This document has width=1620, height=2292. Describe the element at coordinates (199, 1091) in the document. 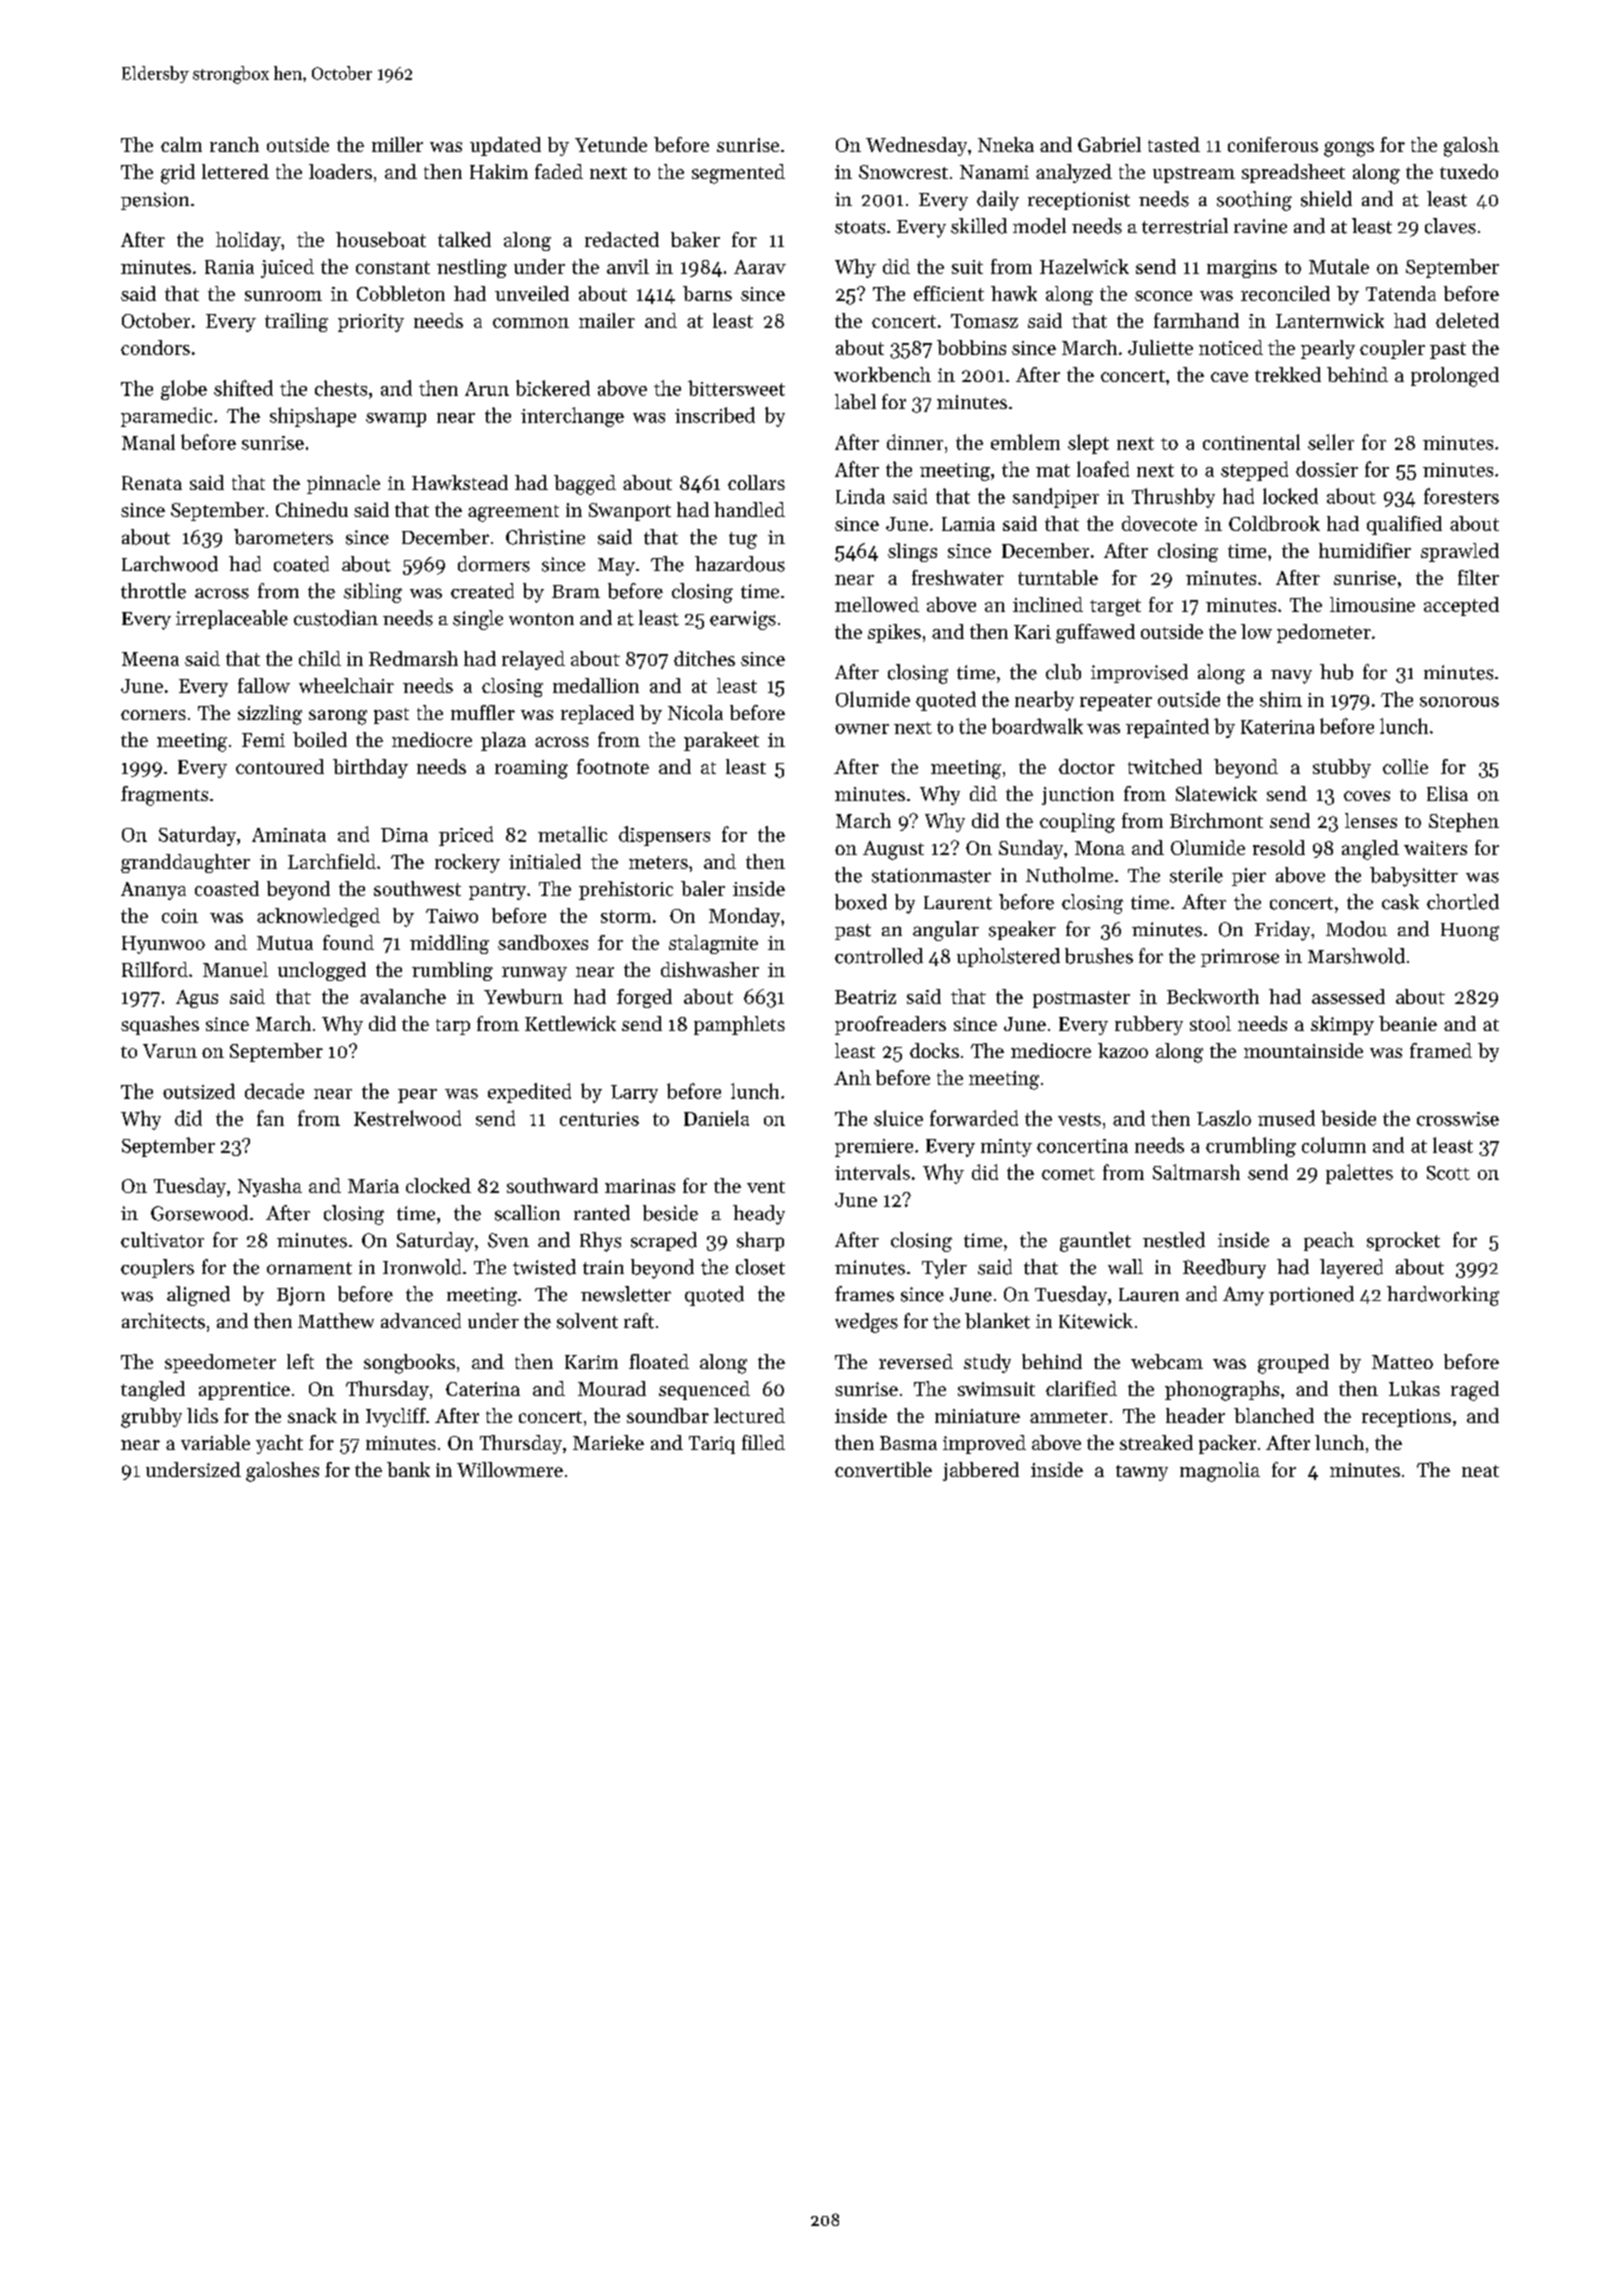

I see `outsized` at that location.
